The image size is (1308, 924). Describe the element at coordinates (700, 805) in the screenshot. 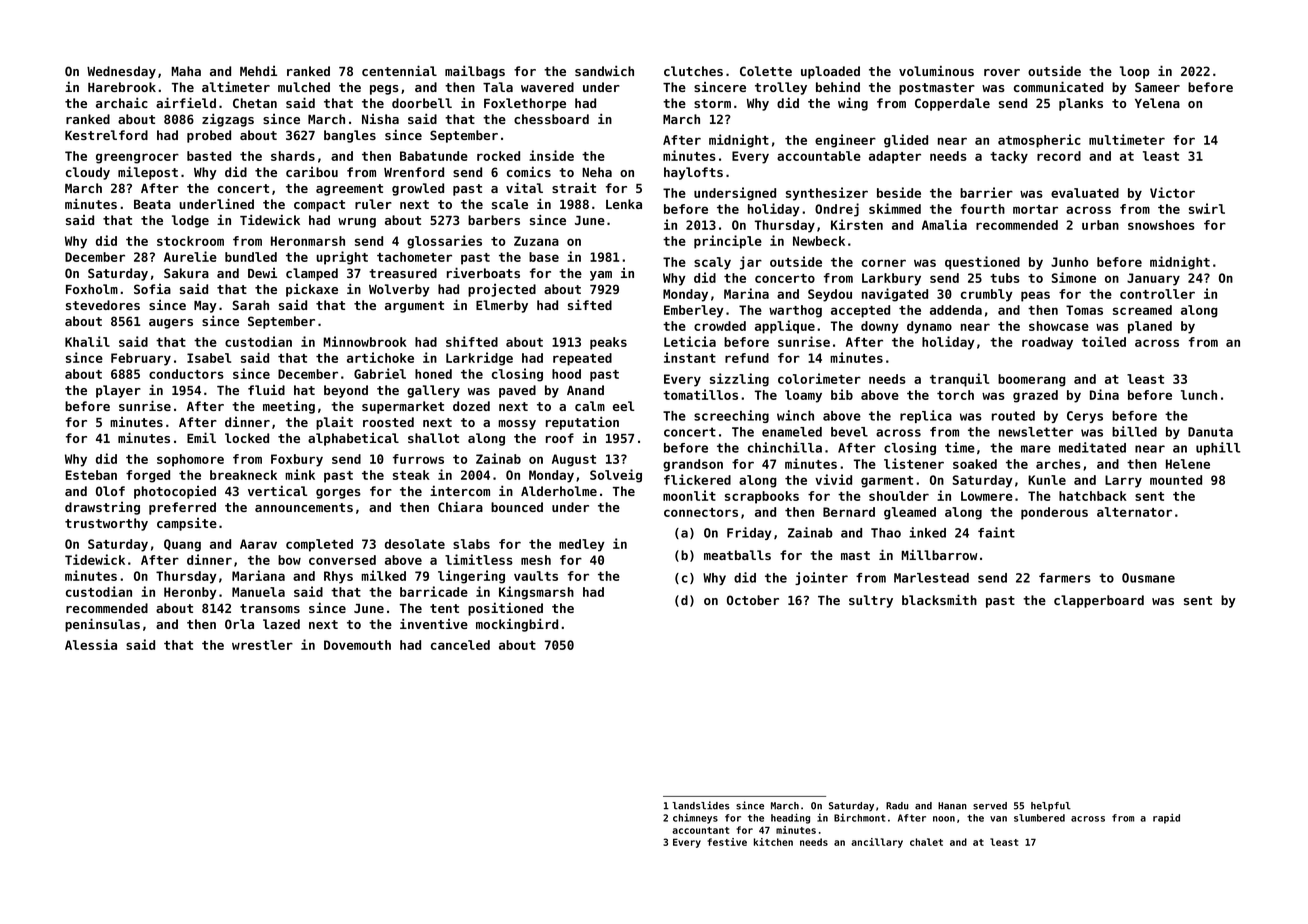

I see `landslides` at that location.
